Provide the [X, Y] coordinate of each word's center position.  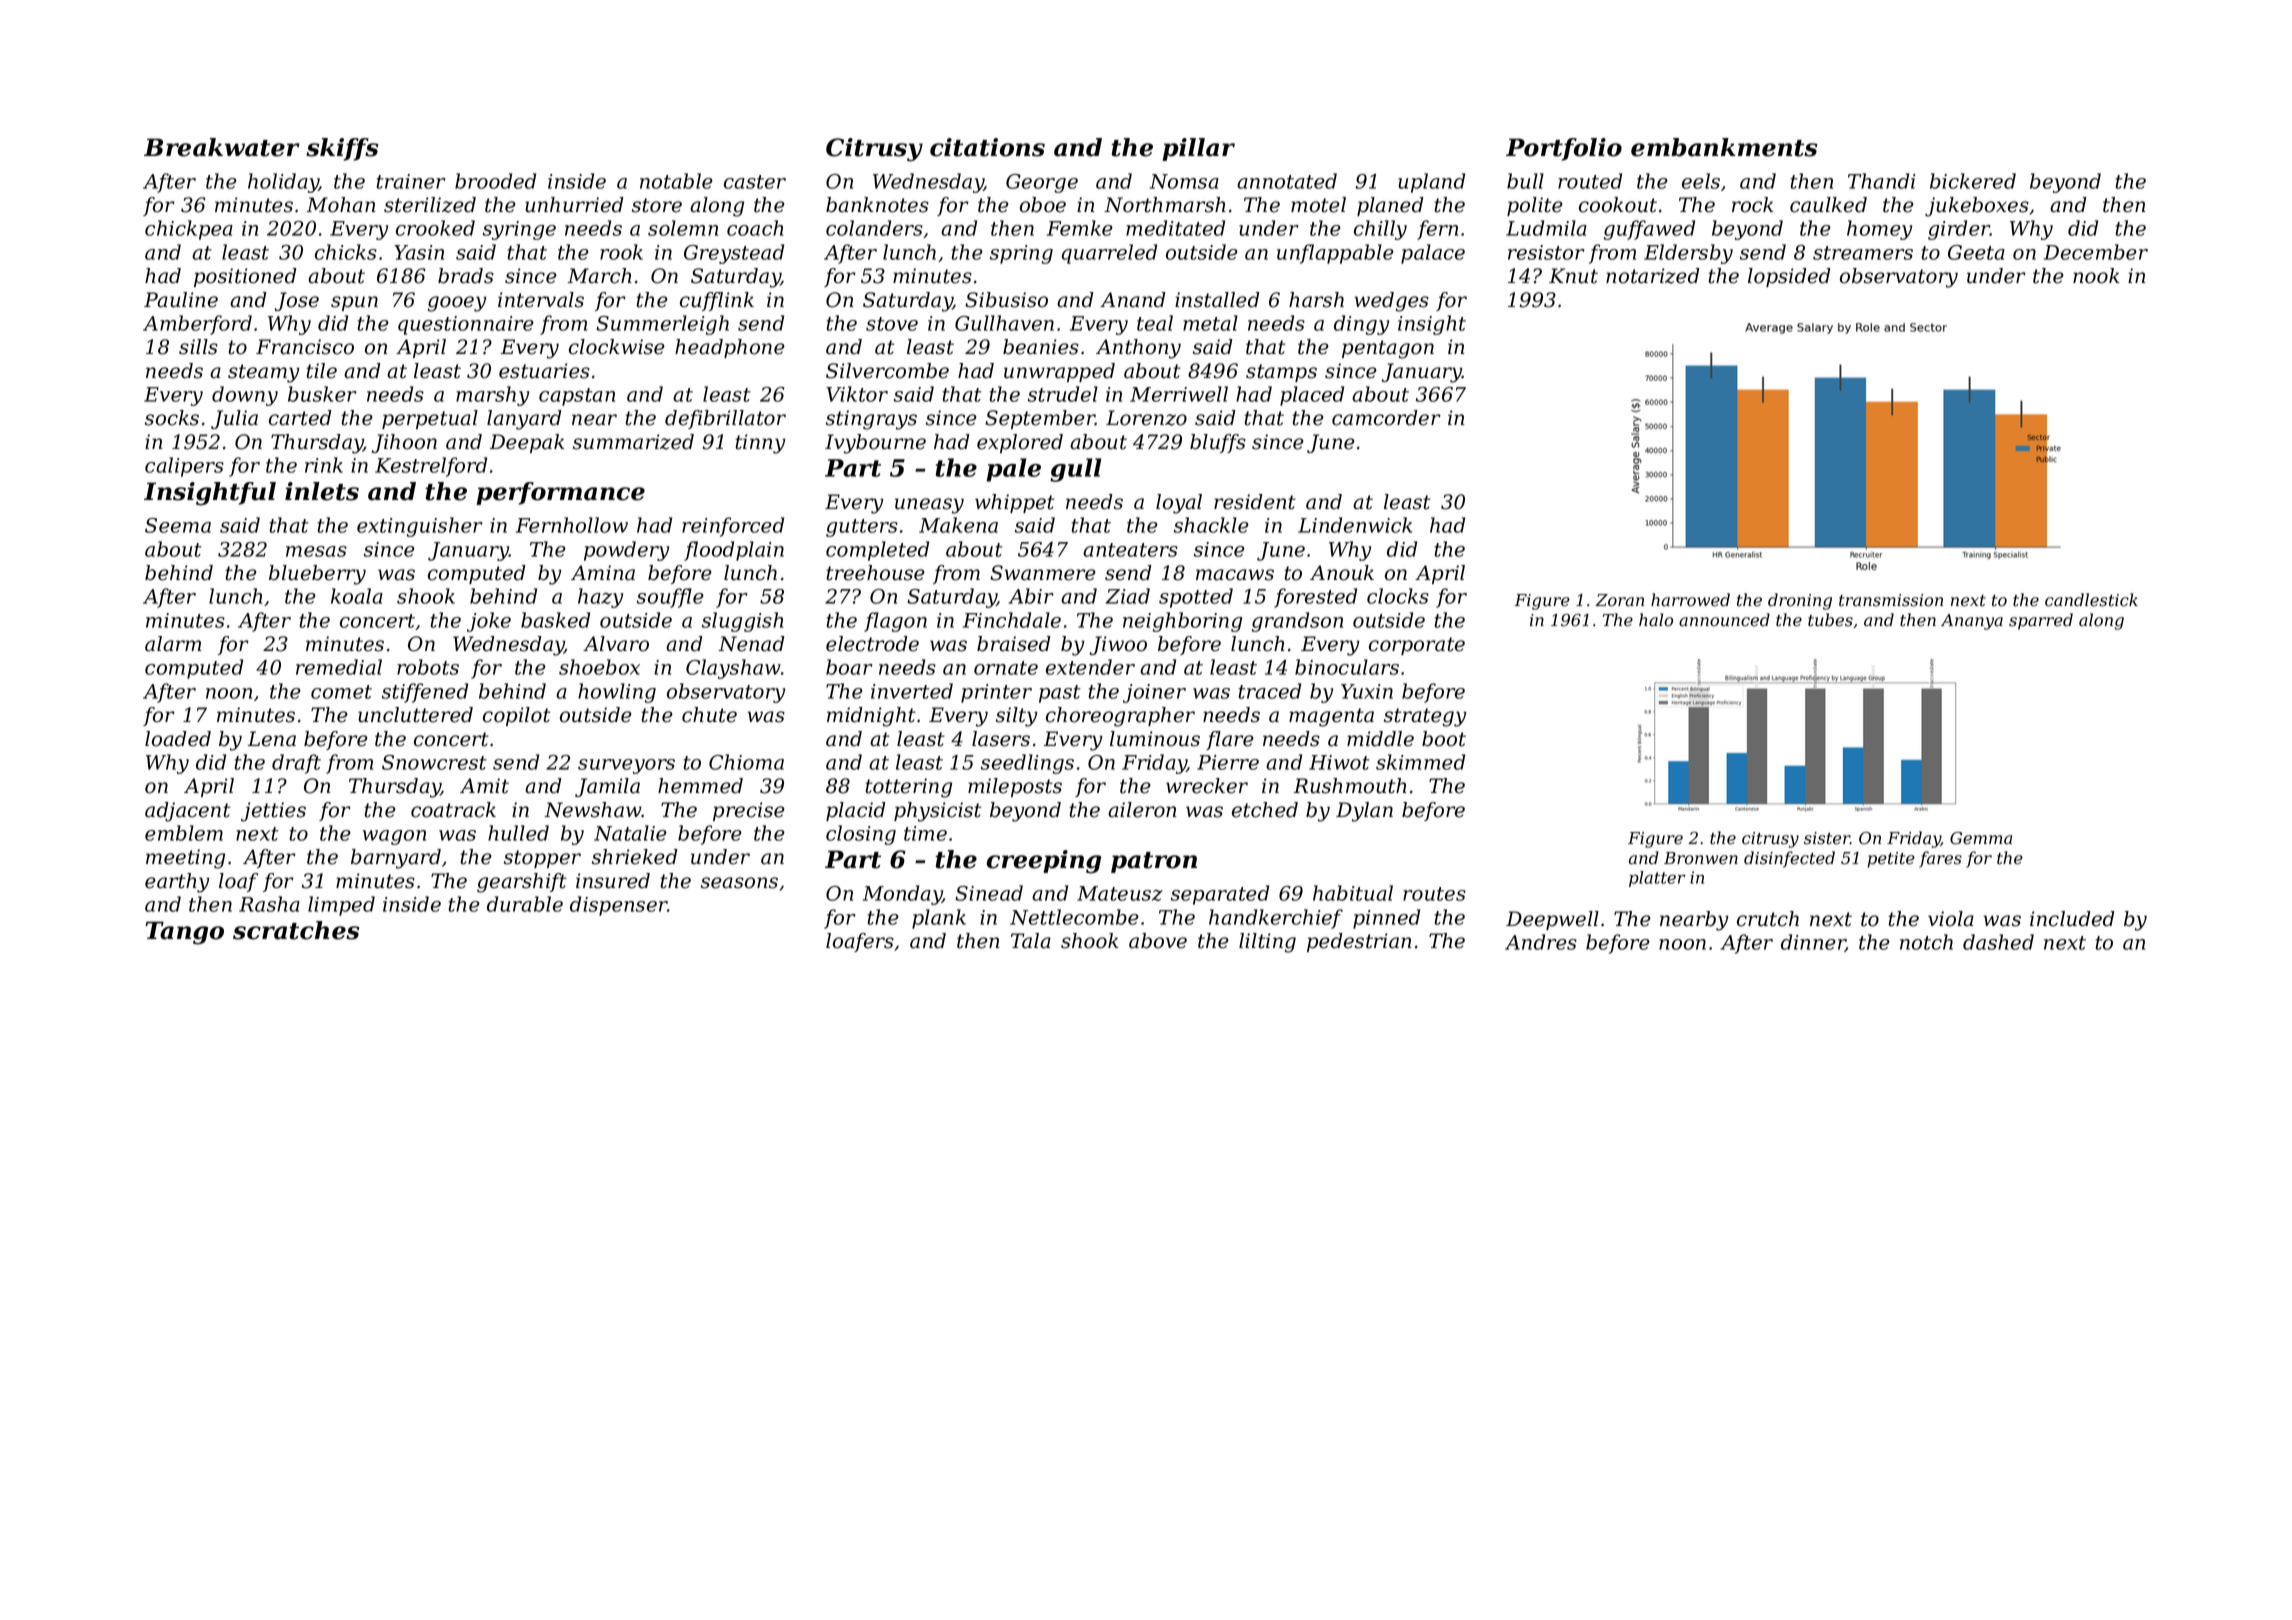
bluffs [1218, 443]
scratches [296, 930]
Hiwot [1339, 762]
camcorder [1386, 418]
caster [755, 182]
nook [2096, 276]
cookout [1618, 205]
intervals [541, 300]
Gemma [1981, 838]
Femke [1080, 228]
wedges [1392, 302]
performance [560, 493]
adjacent [188, 812]
